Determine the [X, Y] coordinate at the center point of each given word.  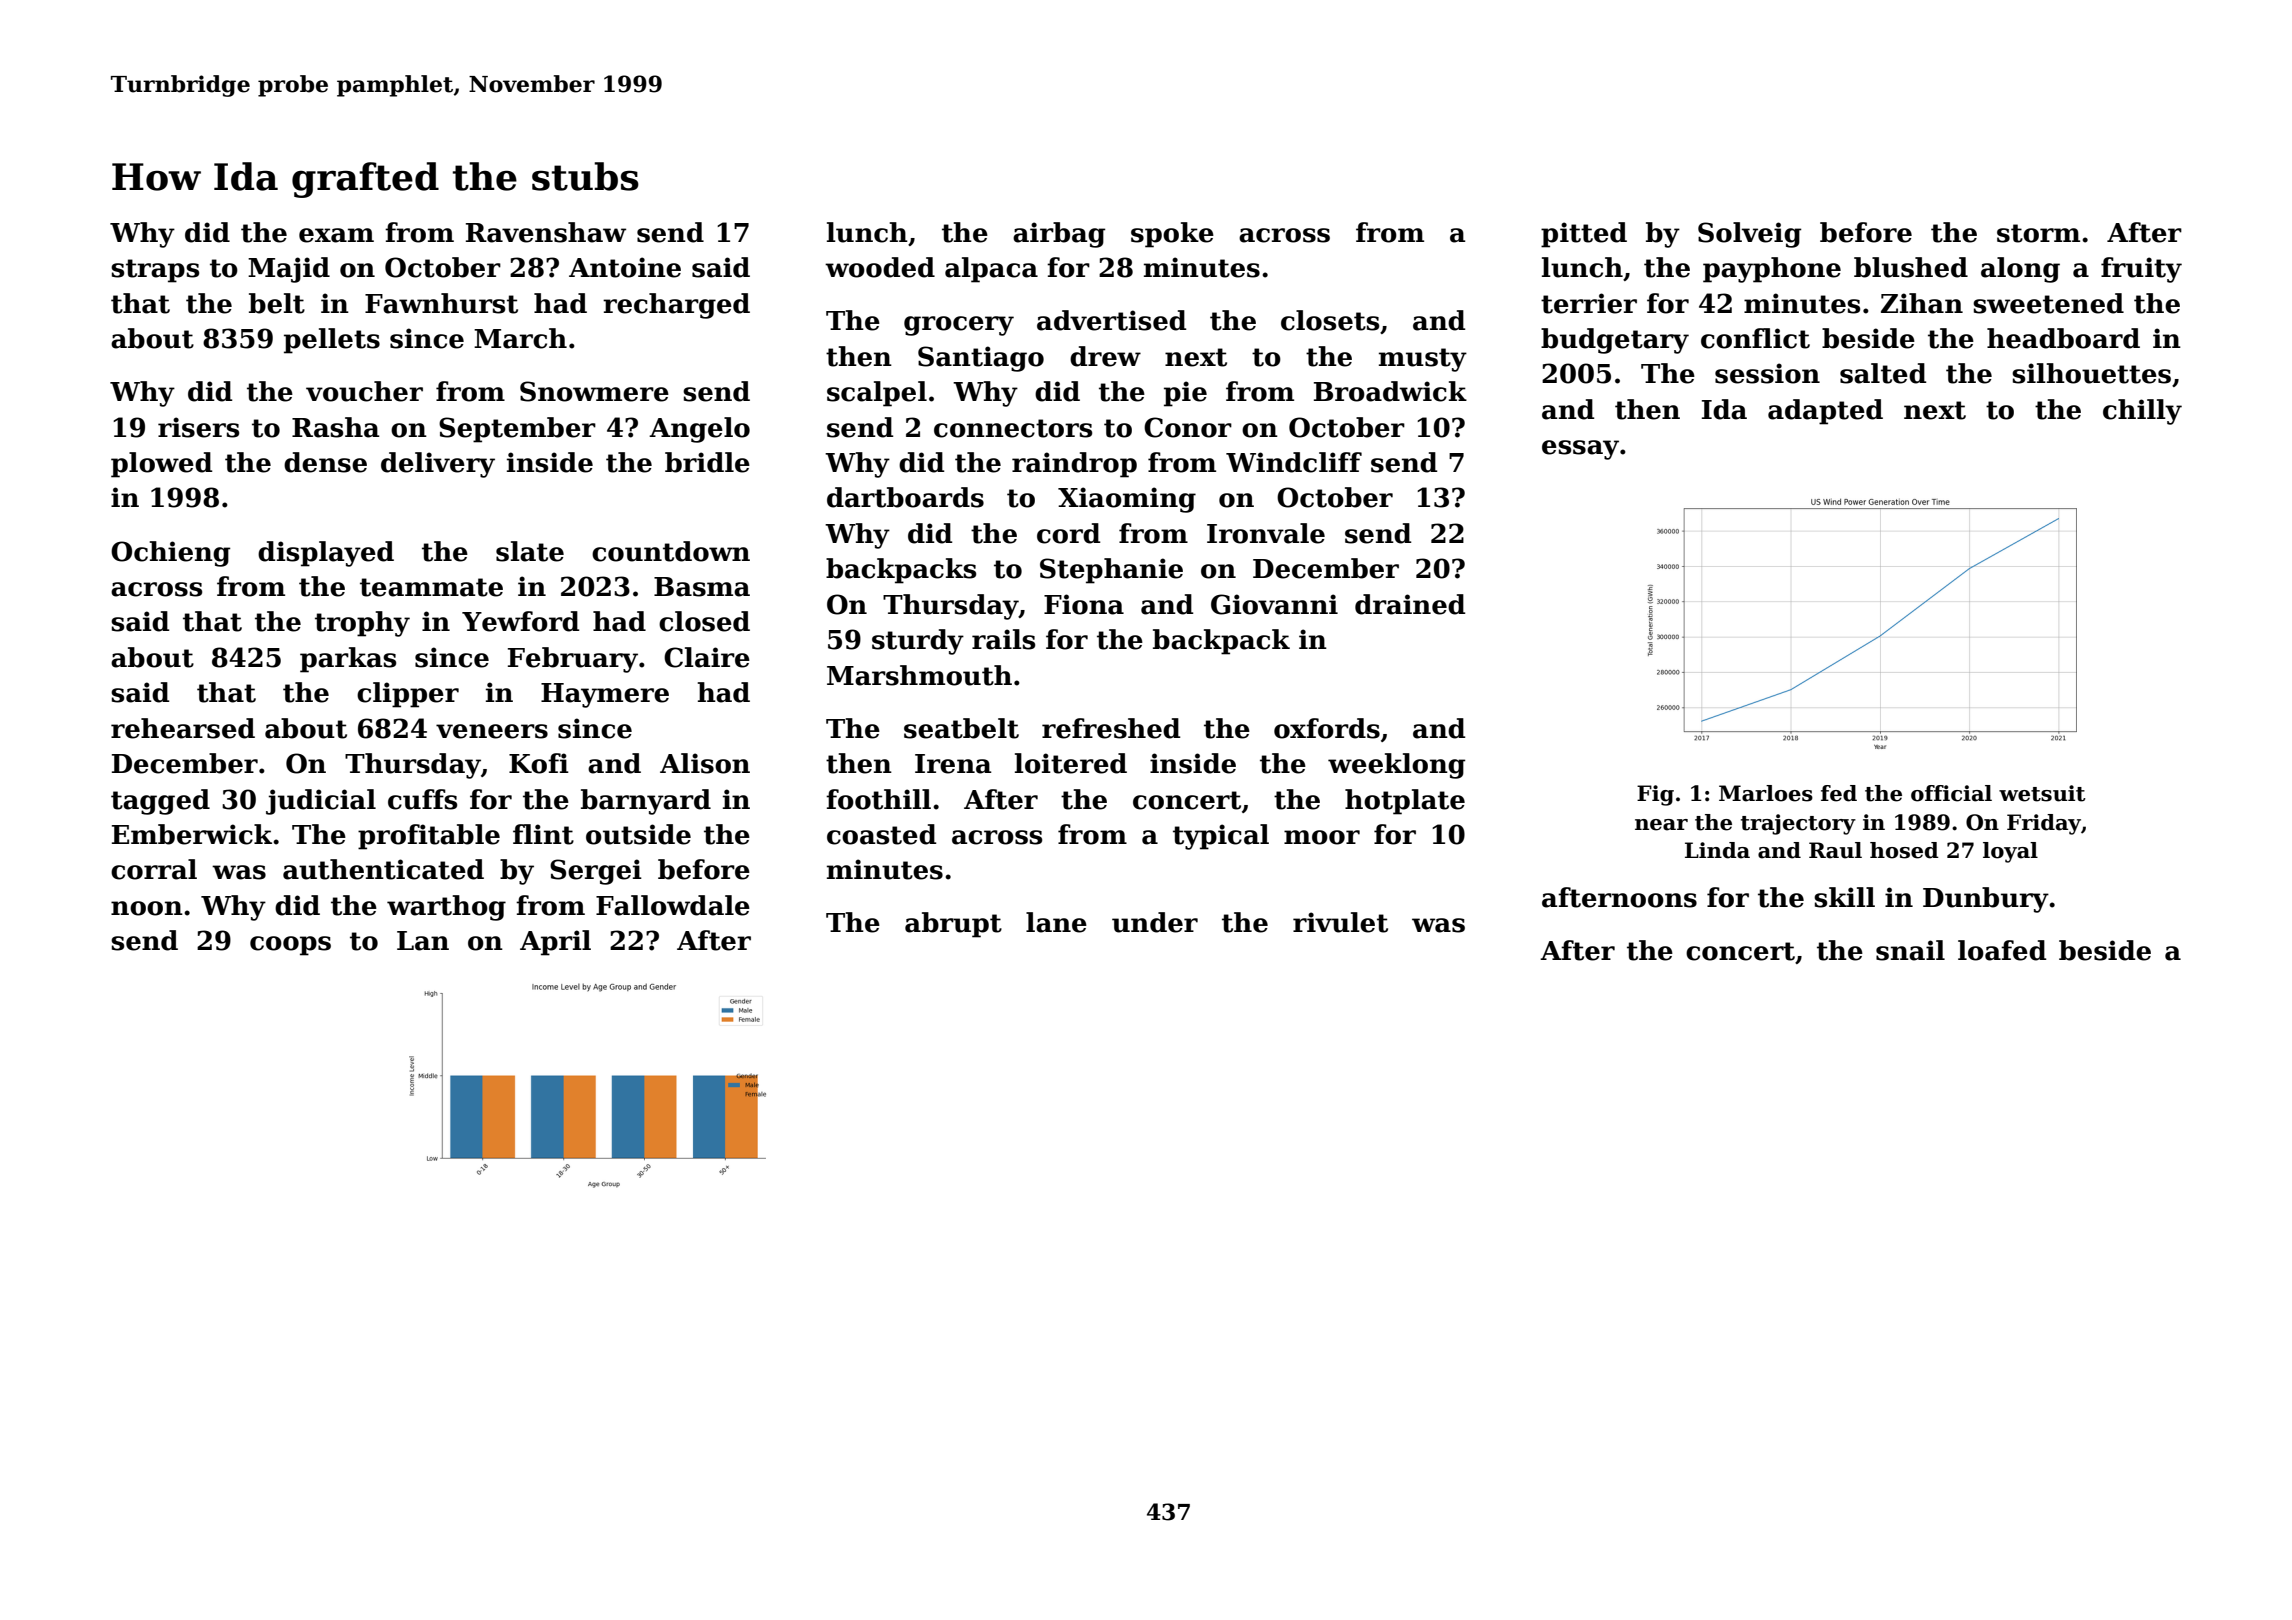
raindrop [1074, 465]
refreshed [1111, 728]
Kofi [539, 763]
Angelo [699, 430]
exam [336, 235]
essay [1580, 450]
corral [154, 869]
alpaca [991, 270]
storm [2038, 233]
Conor [1188, 427]
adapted [1825, 412]
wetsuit [2042, 793]
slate [530, 551]
